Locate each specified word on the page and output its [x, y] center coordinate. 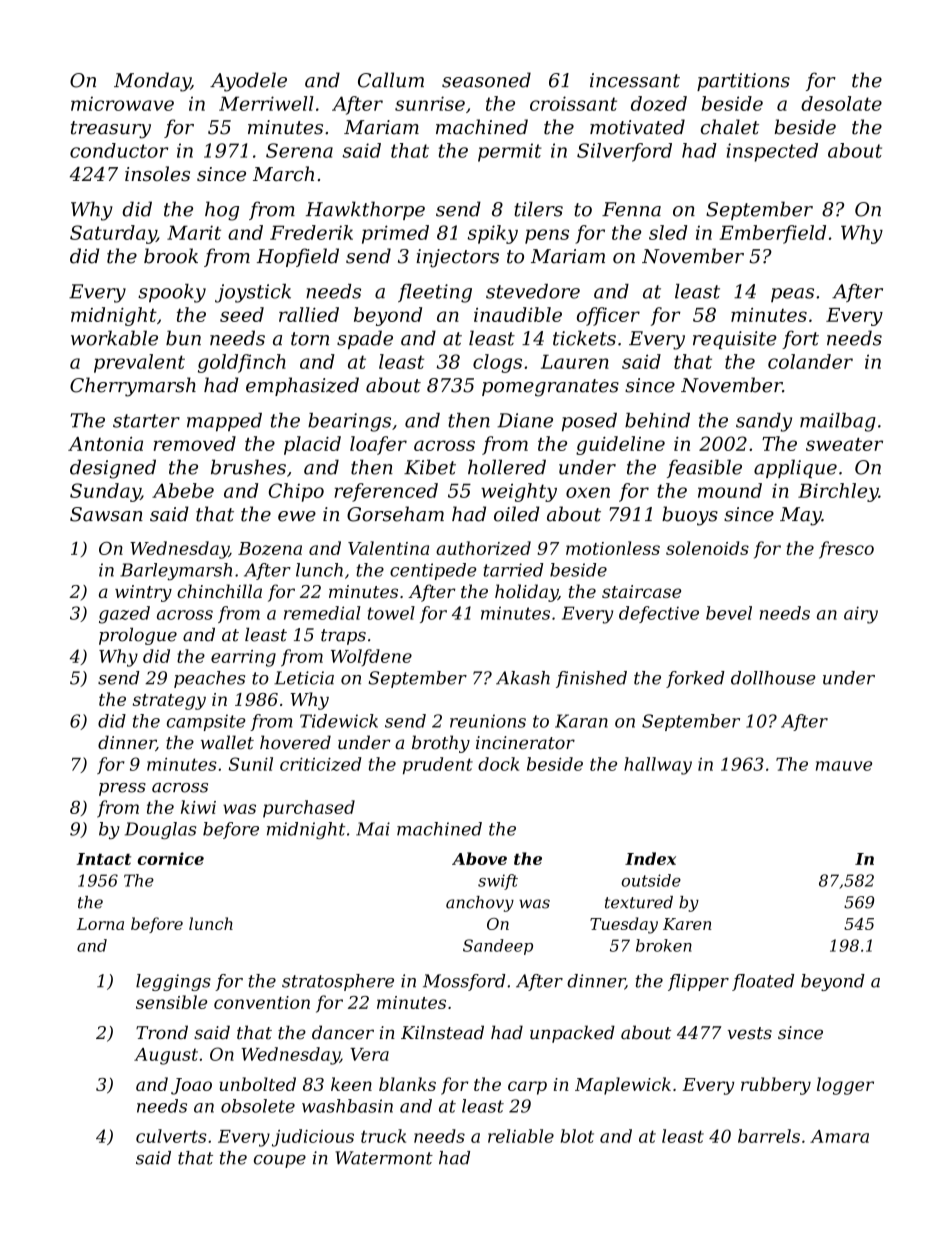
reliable [521, 1136]
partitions [743, 82]
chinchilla [219, 591]
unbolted [257, 1084]
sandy [764, 422]
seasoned [486, 80]
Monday [152, 82]
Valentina [388, 548]
